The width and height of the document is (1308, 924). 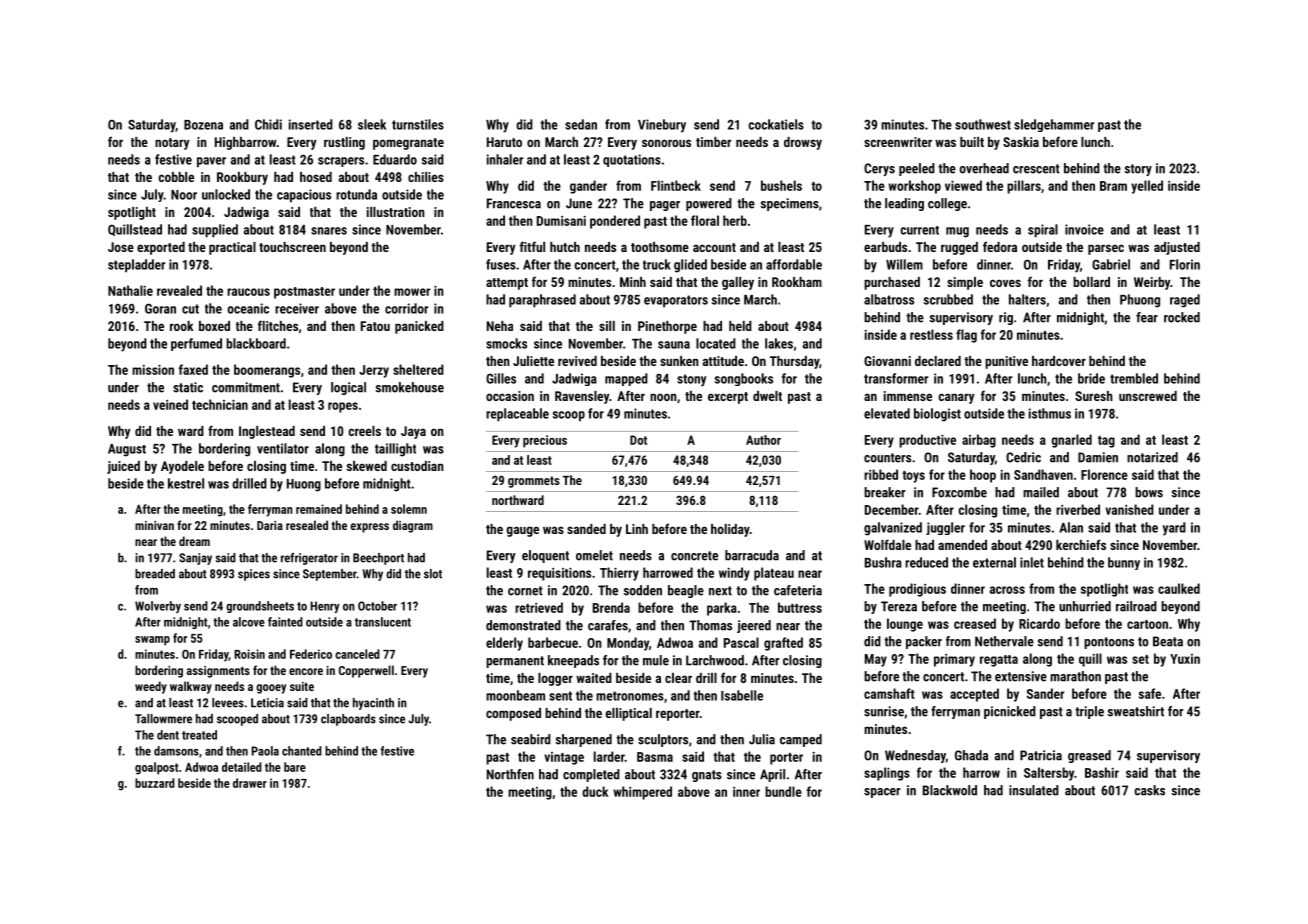 What do you see at coordinates (302, 751) in the document?
I see `chanted` at bounding box center [302, 751].
